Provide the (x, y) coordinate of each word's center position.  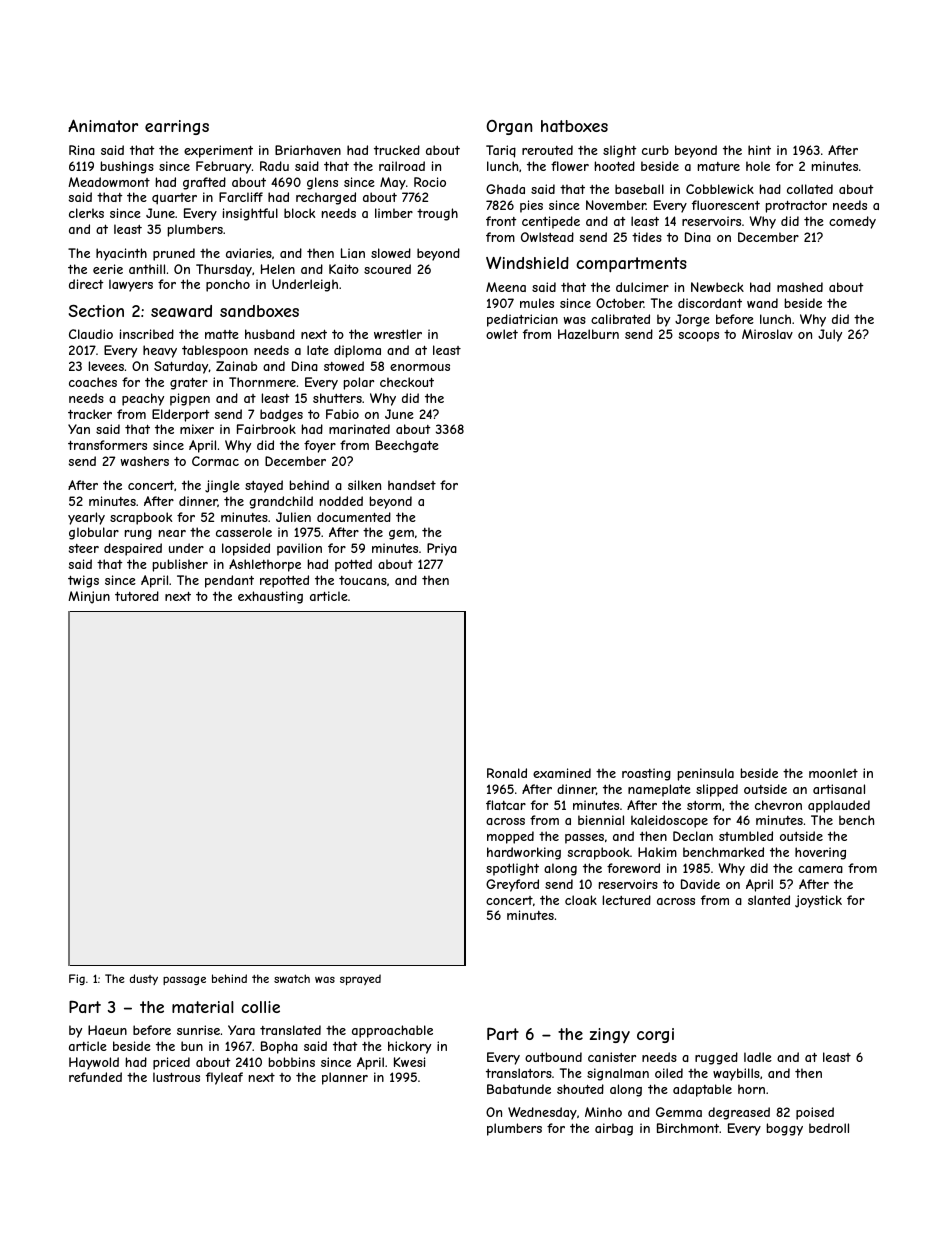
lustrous (176, 1077)
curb (655, 150)
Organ (509, 127)
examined (562, 773)
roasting (646, 774)
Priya (442, 549)
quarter (174, 199)
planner (345, 1078)
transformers (107, 445)
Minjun (89, 597)
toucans (363, 580)
